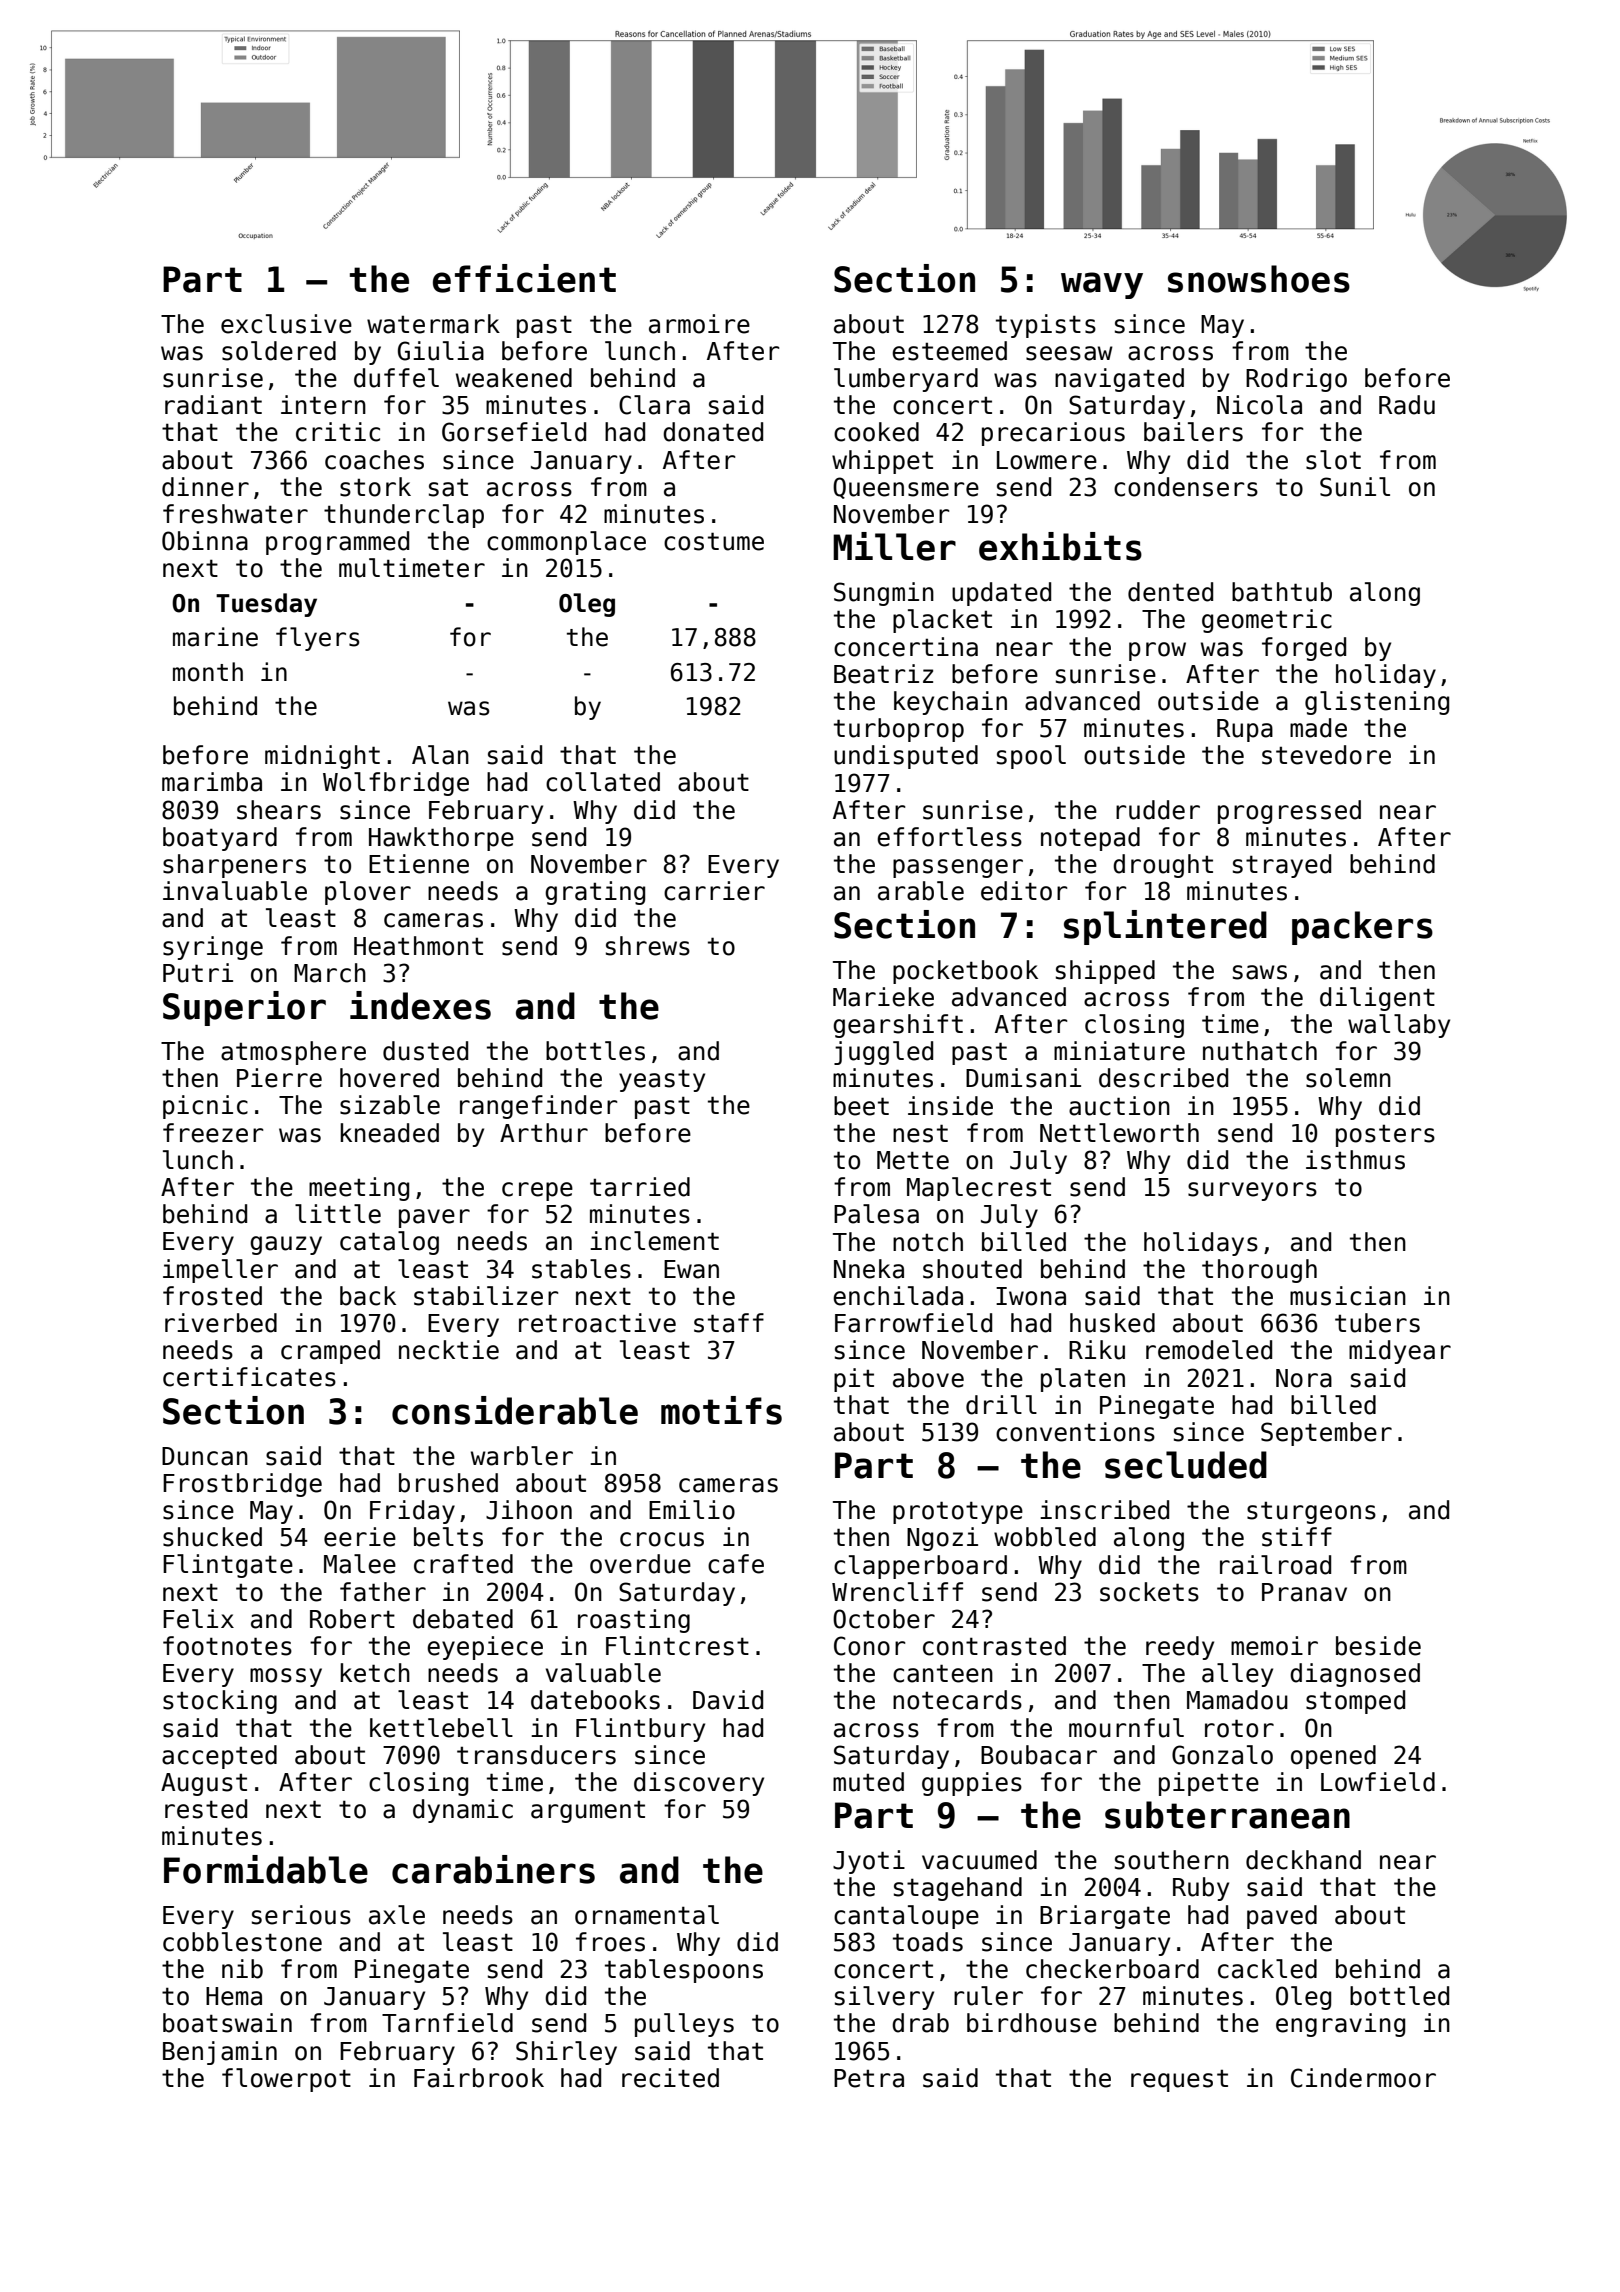 The image size is (1620, 2292). Describe the element at coordinates (894, 546) in the page. I see `Miller` at that location.
